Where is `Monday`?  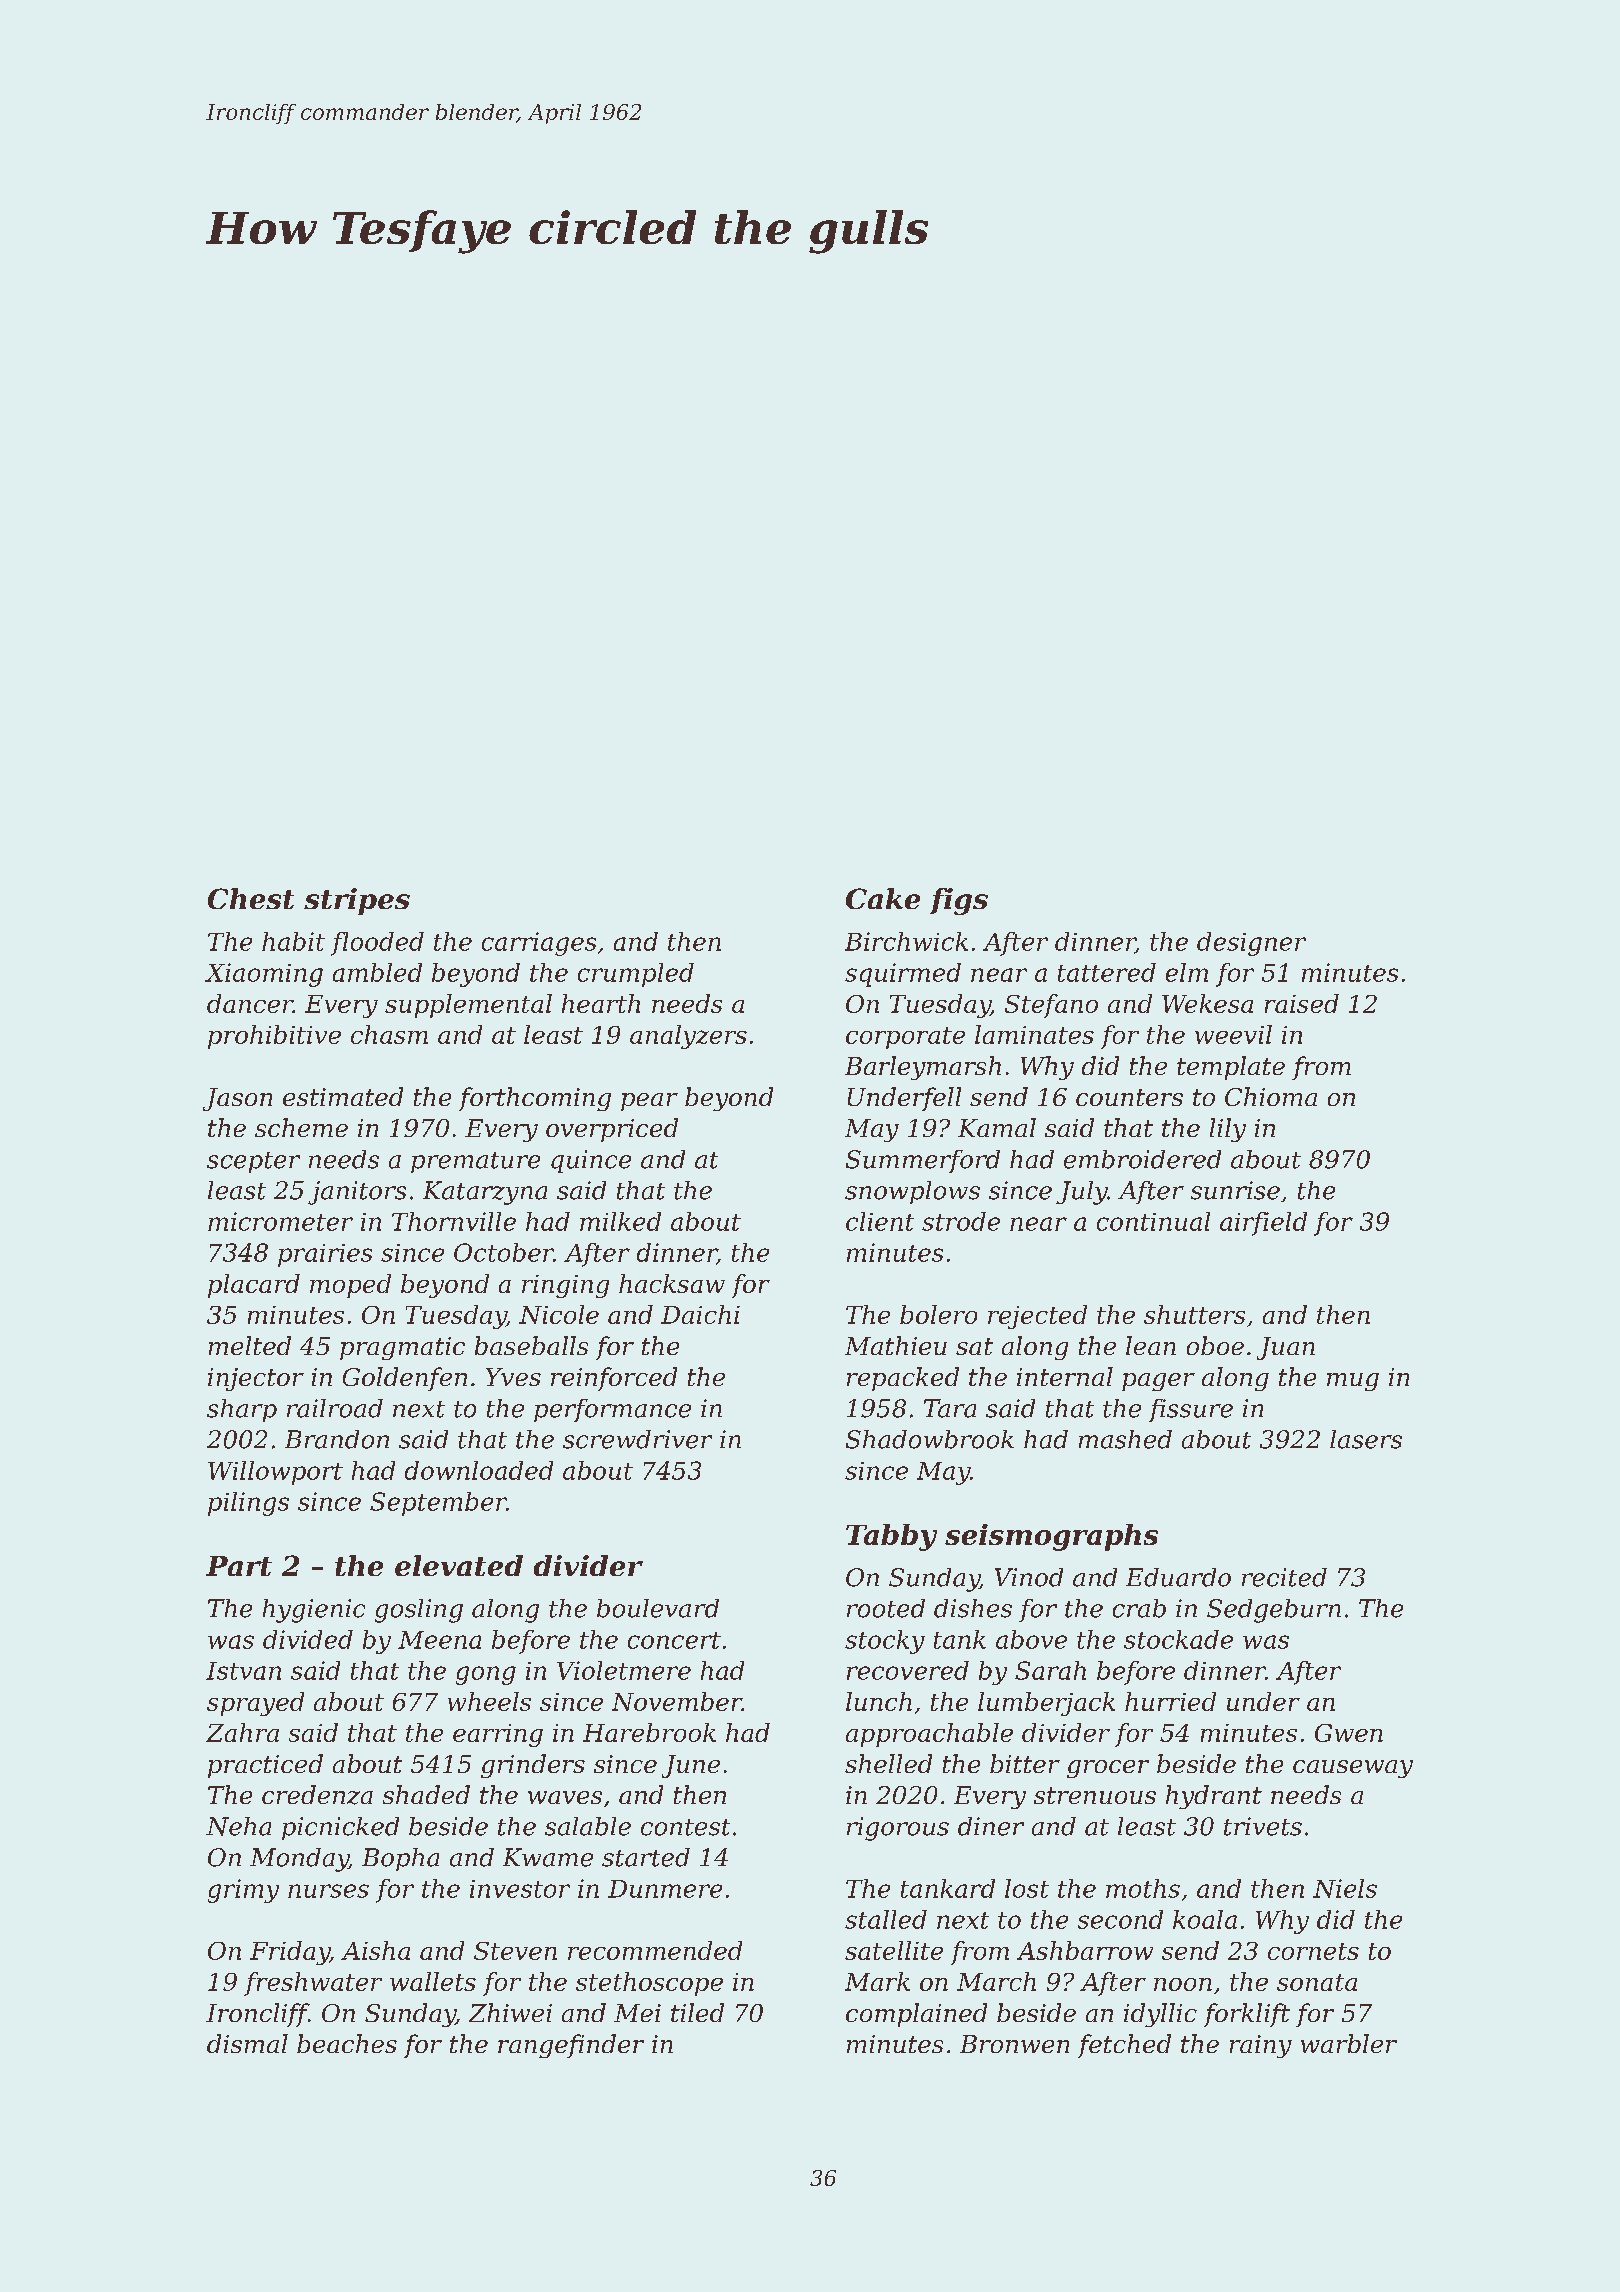
Monday is located at coordinates (299, 1860).
